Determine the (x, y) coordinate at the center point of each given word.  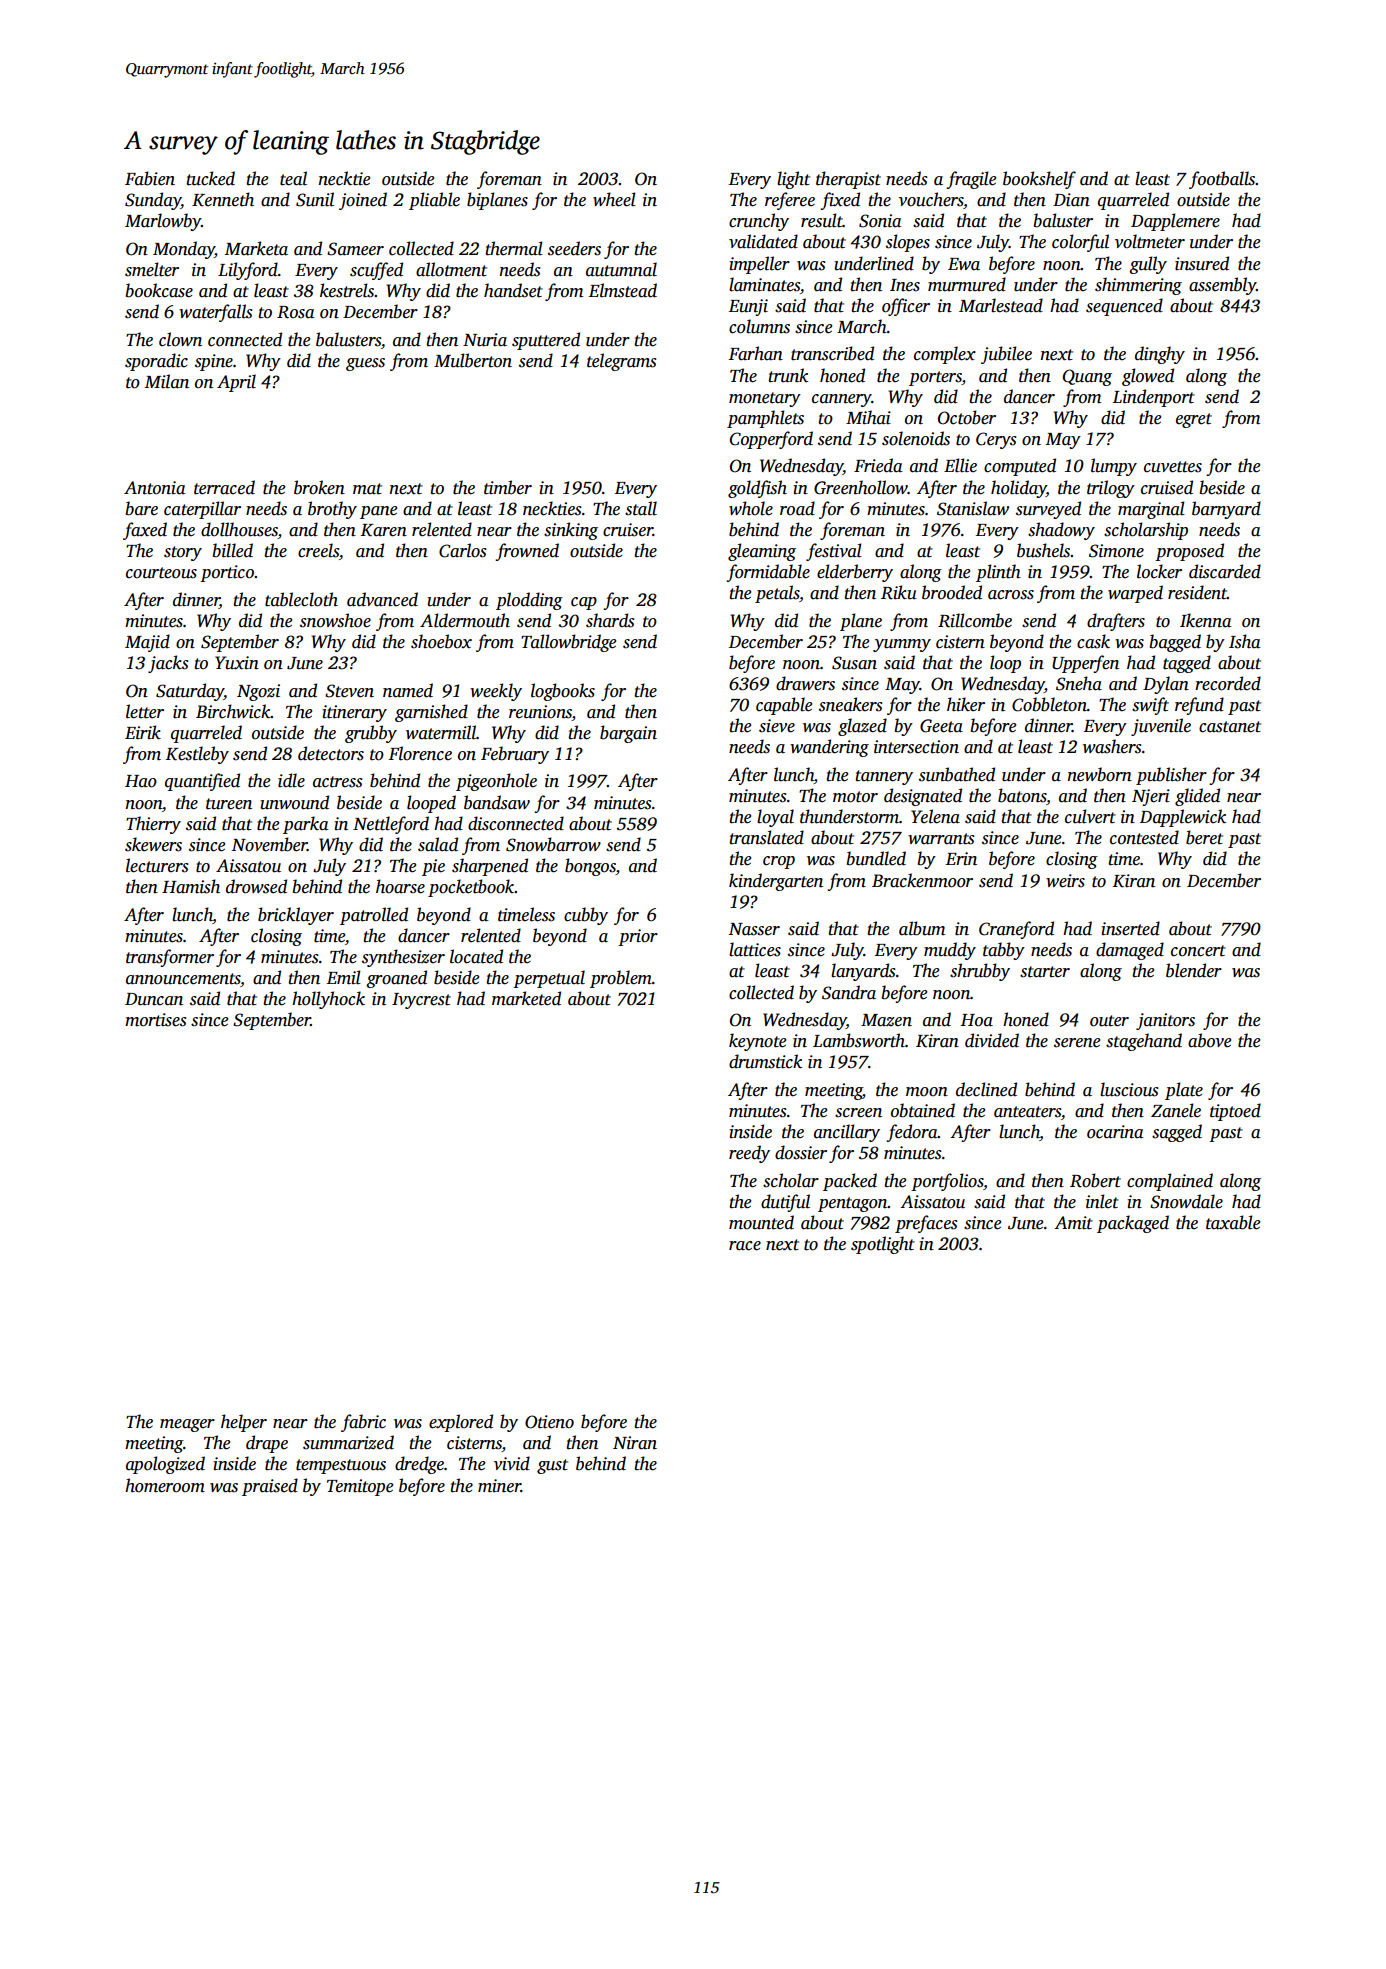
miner (499, 1486)
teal (293, 178)
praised (270, 1487)
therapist (848, 180)
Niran (635, 1443)
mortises (155, 1020)
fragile (971, 180)
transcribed (832, 353)
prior (638, 937)
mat (367, 489)
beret (1204, 837)
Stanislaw (973, 508)
